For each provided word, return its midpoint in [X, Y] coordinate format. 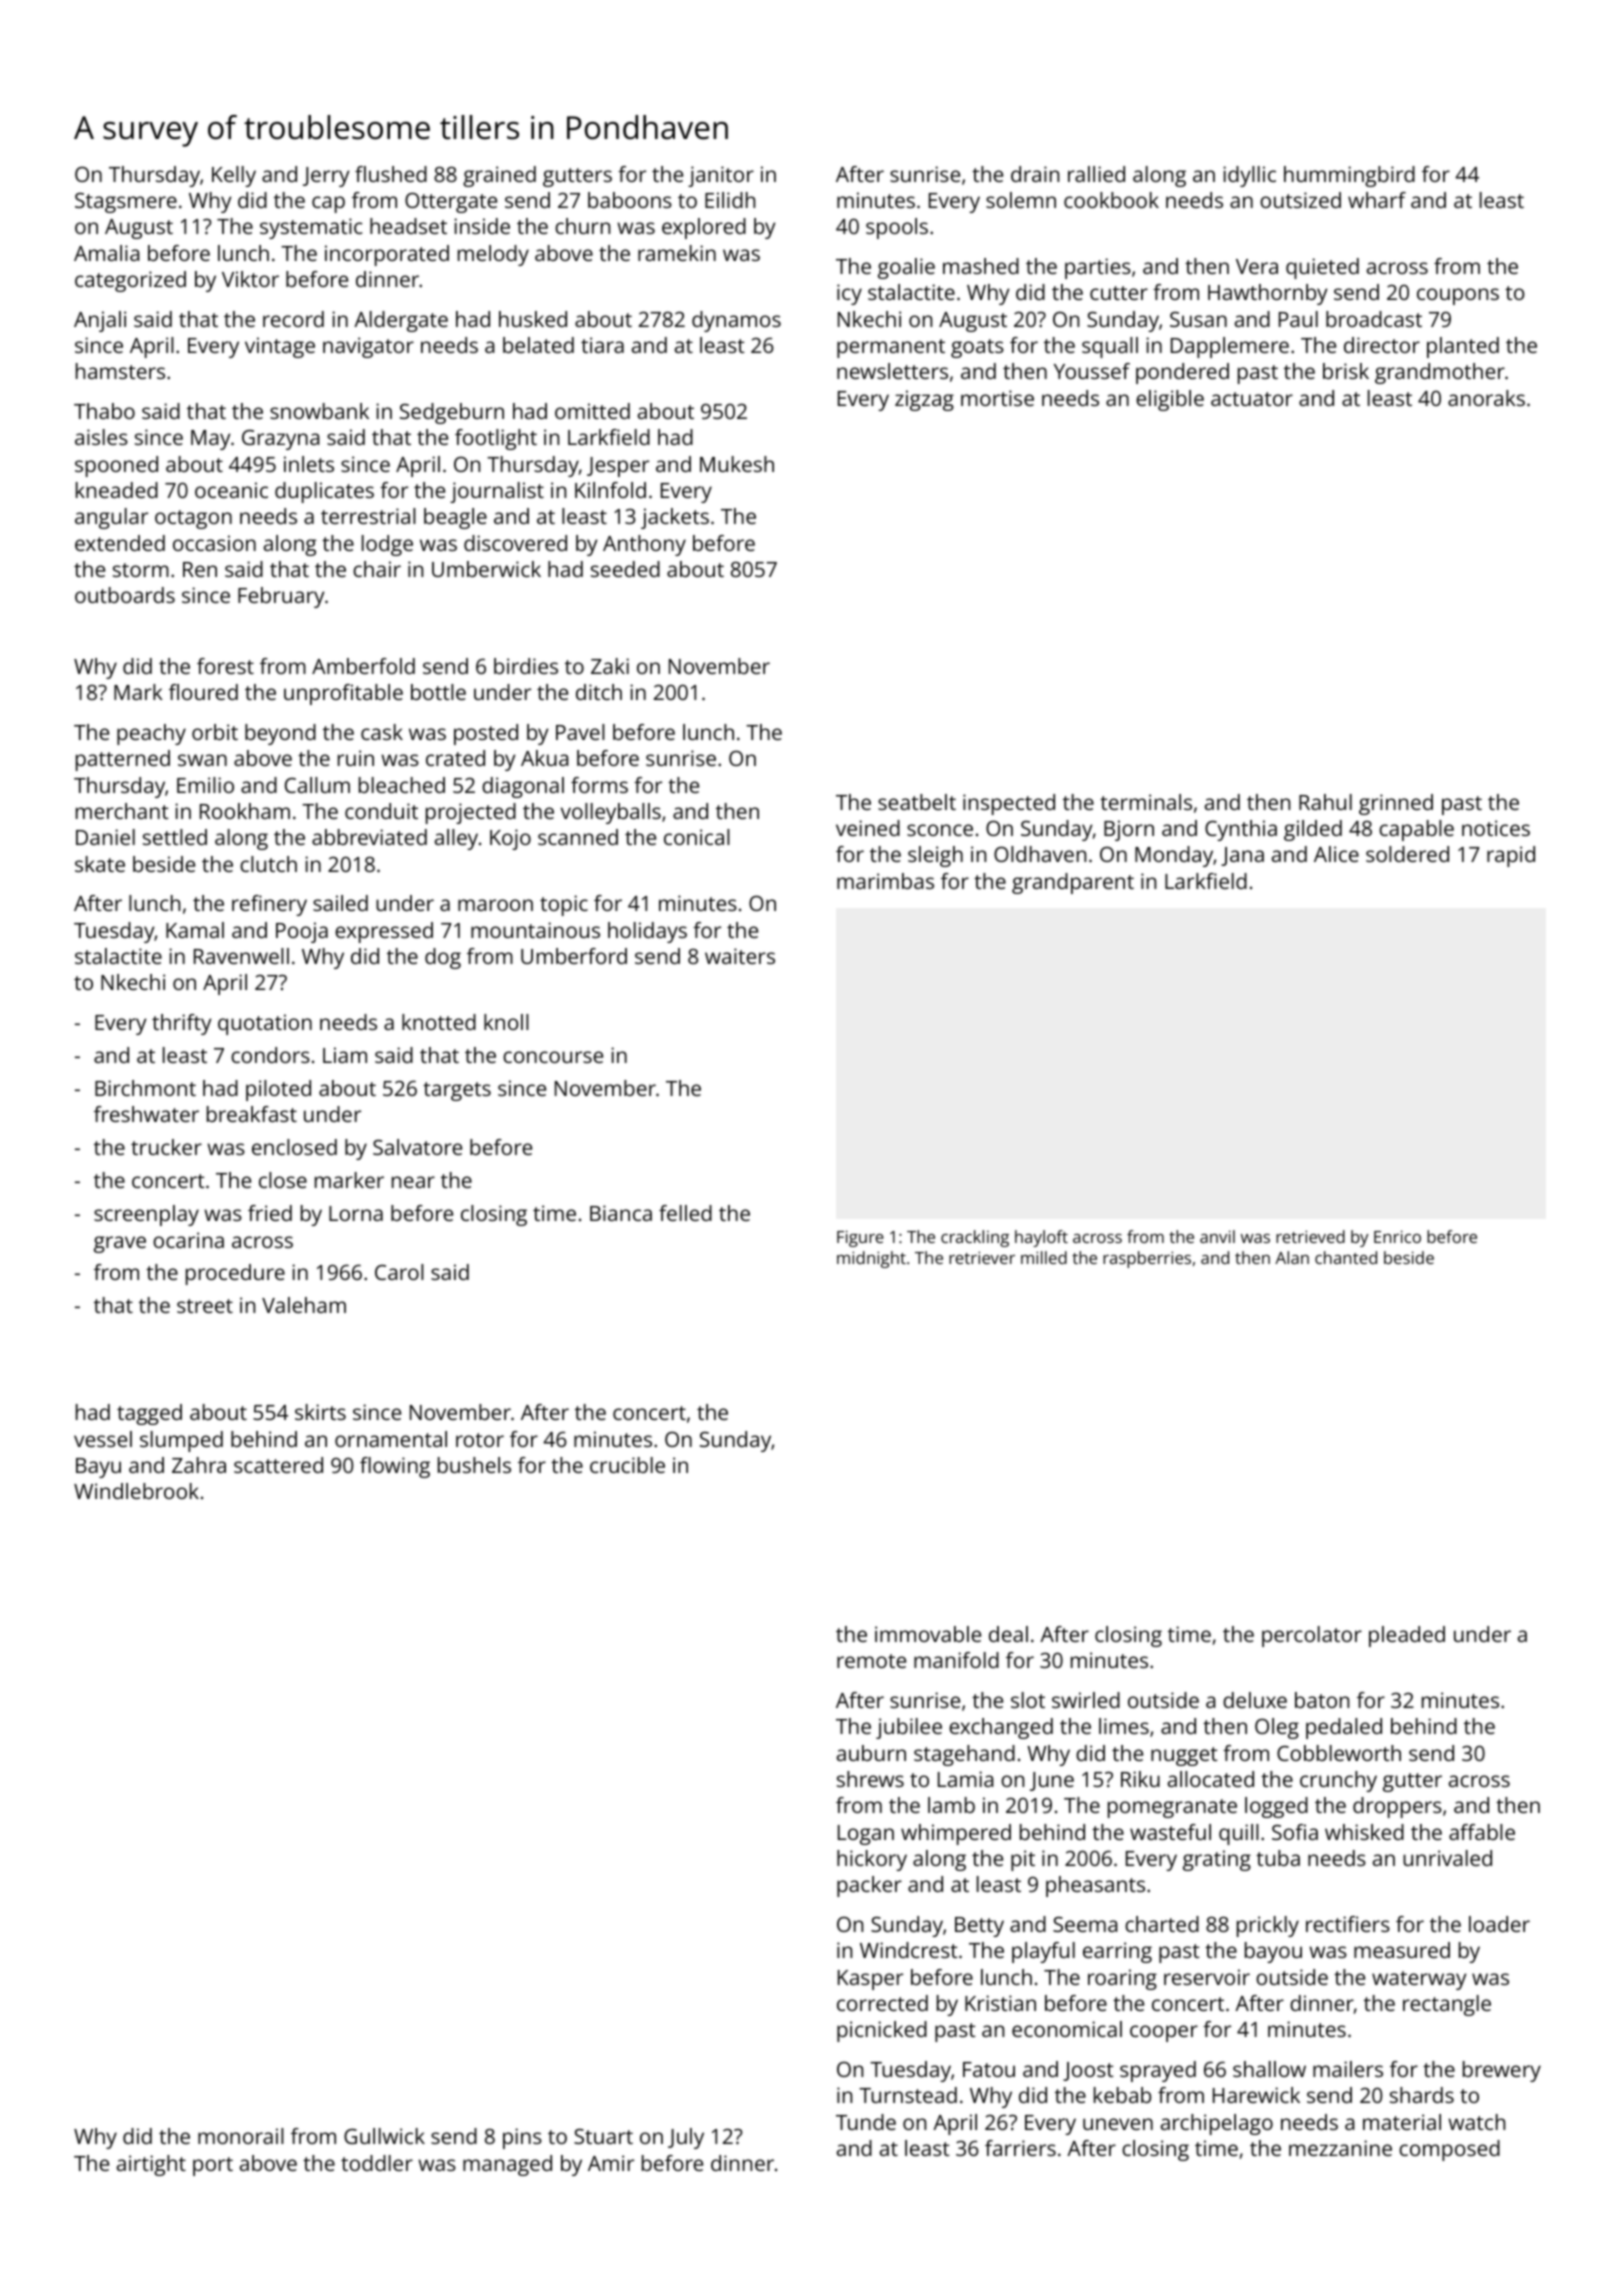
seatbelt [917, 802]
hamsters [120, 371]
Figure [860, 1238]
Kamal [195, 930]
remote [871, 1661]
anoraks [1486, 398]
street [205, 1306]
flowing [395, 1467]
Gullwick [384, 2136]
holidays [647, 932]
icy [849, 294]
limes [1124, 1726]
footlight [496, 439]
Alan [1292, 1257]
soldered [1407, 854]
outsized [1300, 200]
